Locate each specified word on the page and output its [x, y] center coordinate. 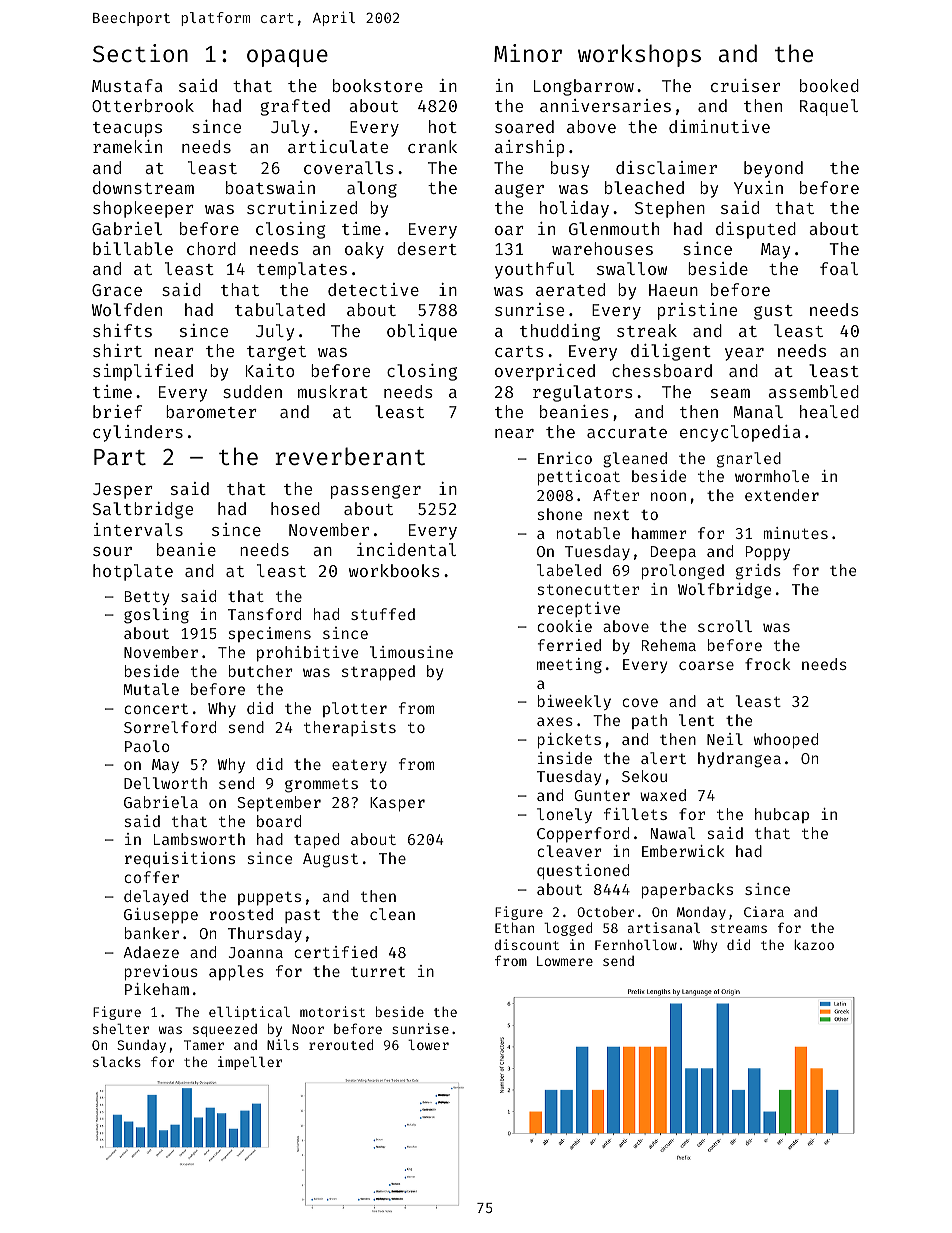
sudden [252, 391]
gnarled [749, 460]
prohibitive [307, 654]
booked [829, 85]
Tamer [204, 1045]
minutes [796, 533]
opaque [287, 58]
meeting [569, 666]
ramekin [127, 146]
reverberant [350, 456]
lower [428, 1044]
